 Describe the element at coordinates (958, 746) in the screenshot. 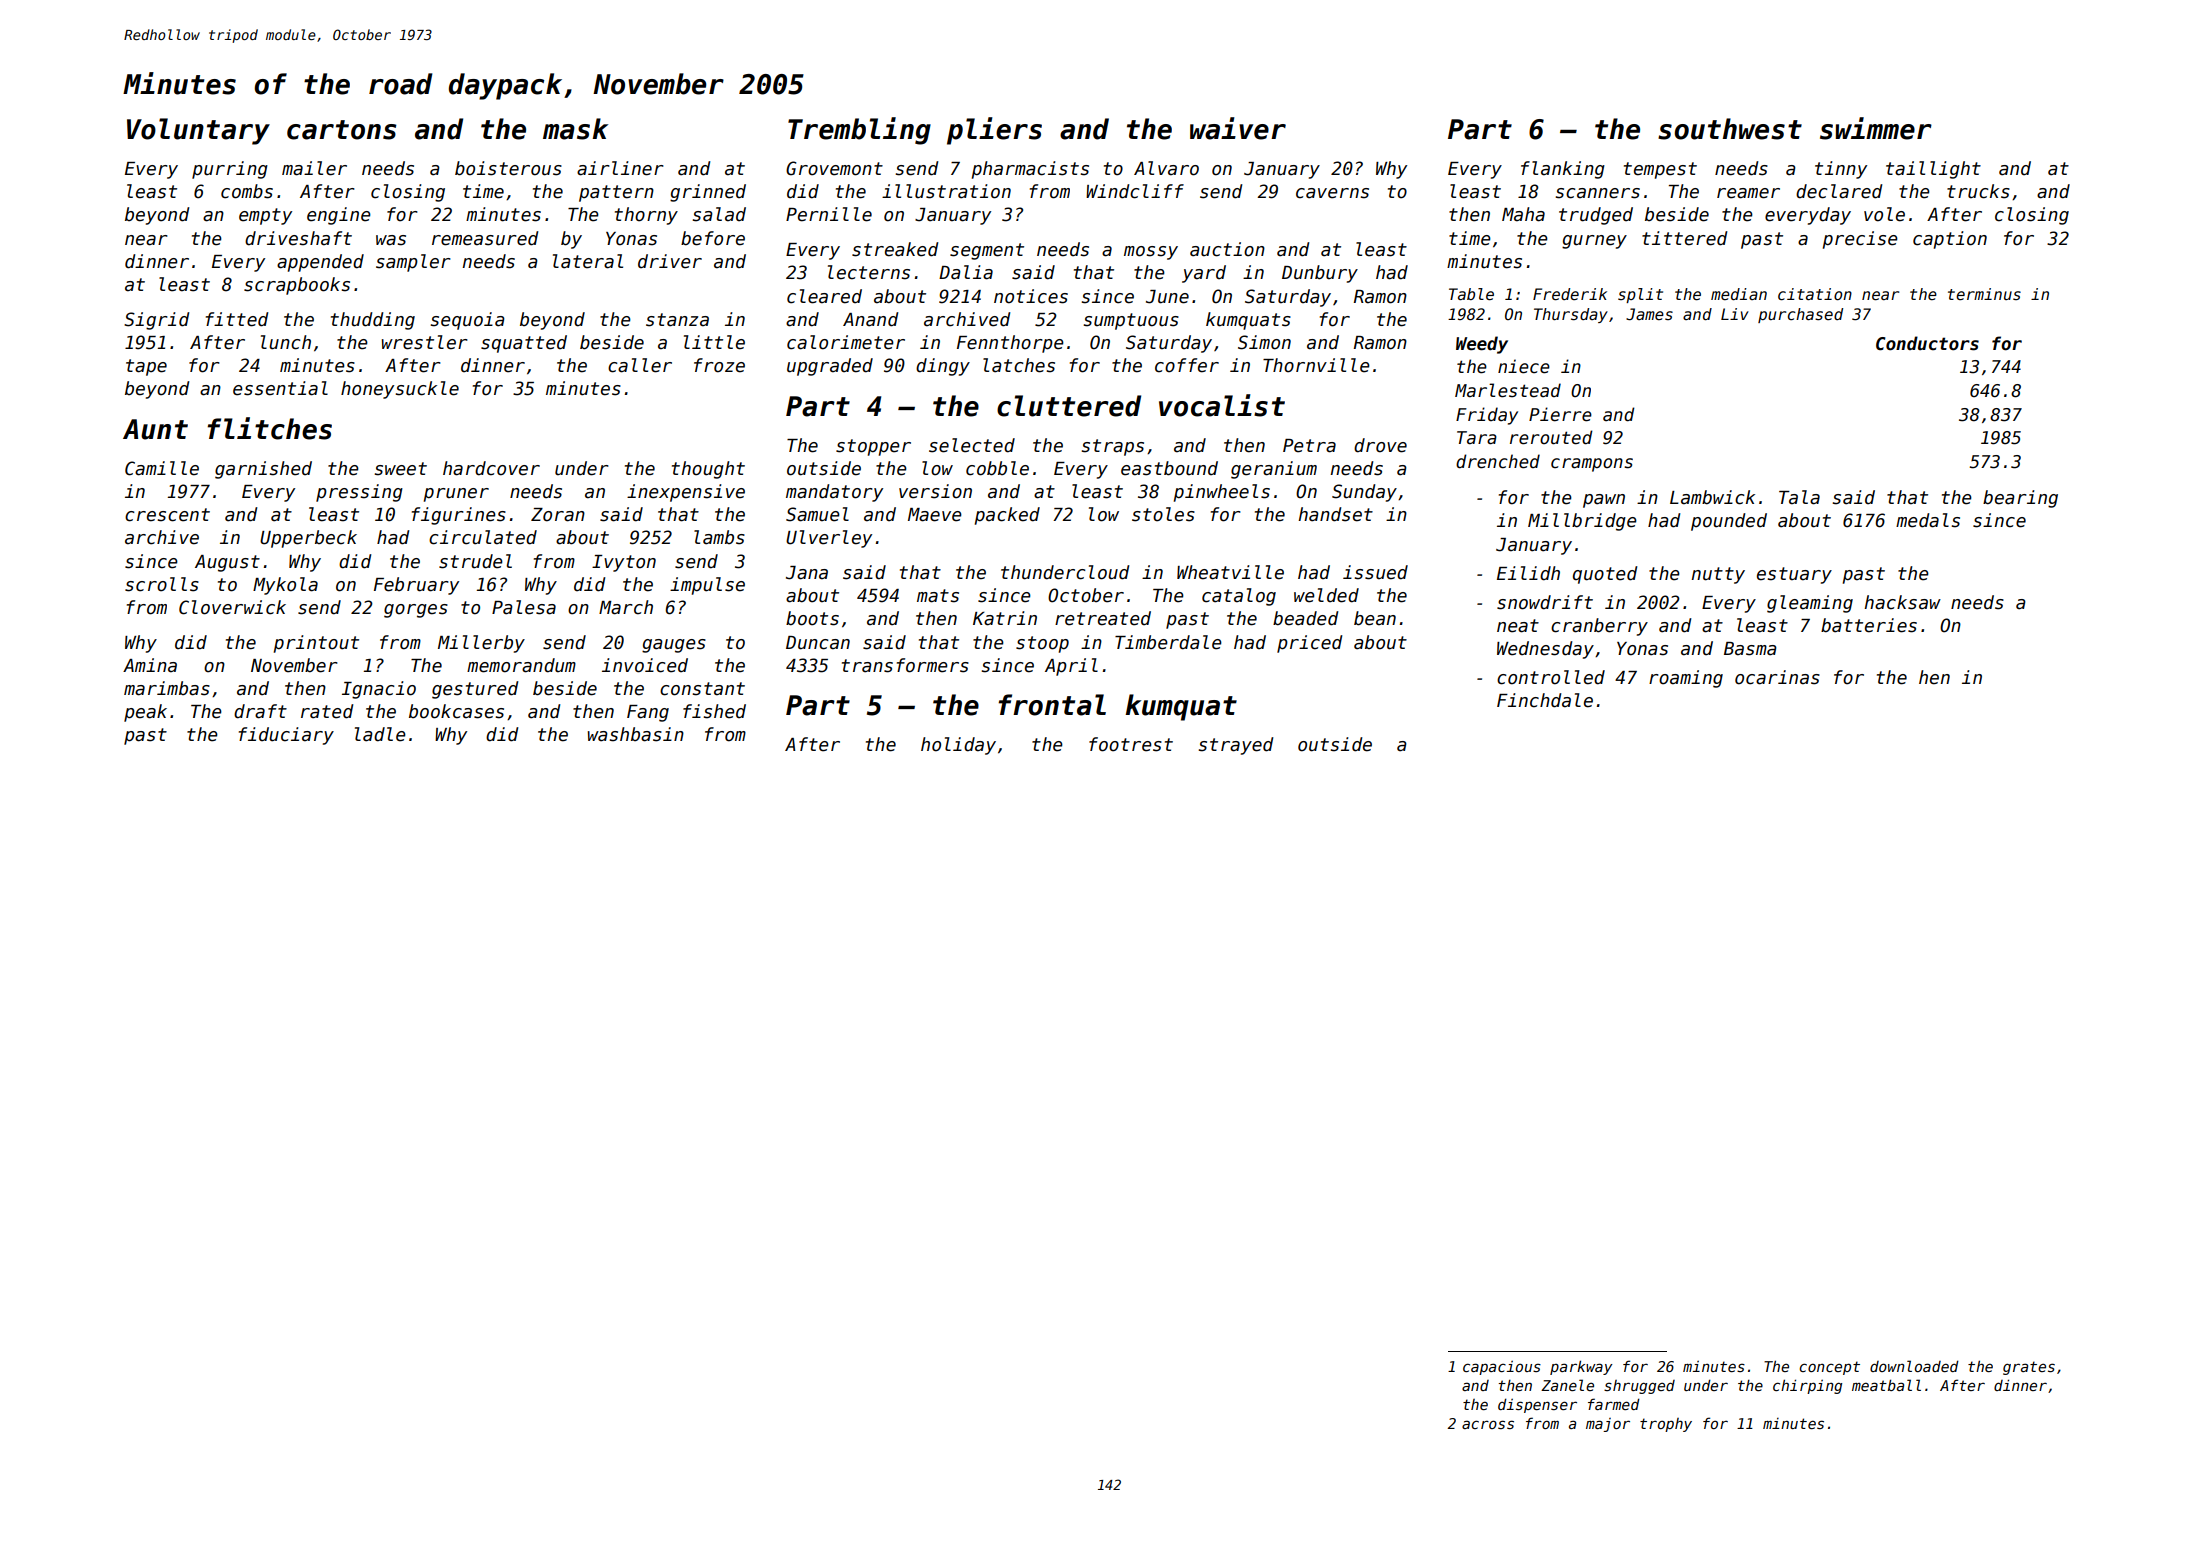

I see `holiday` at that location.
